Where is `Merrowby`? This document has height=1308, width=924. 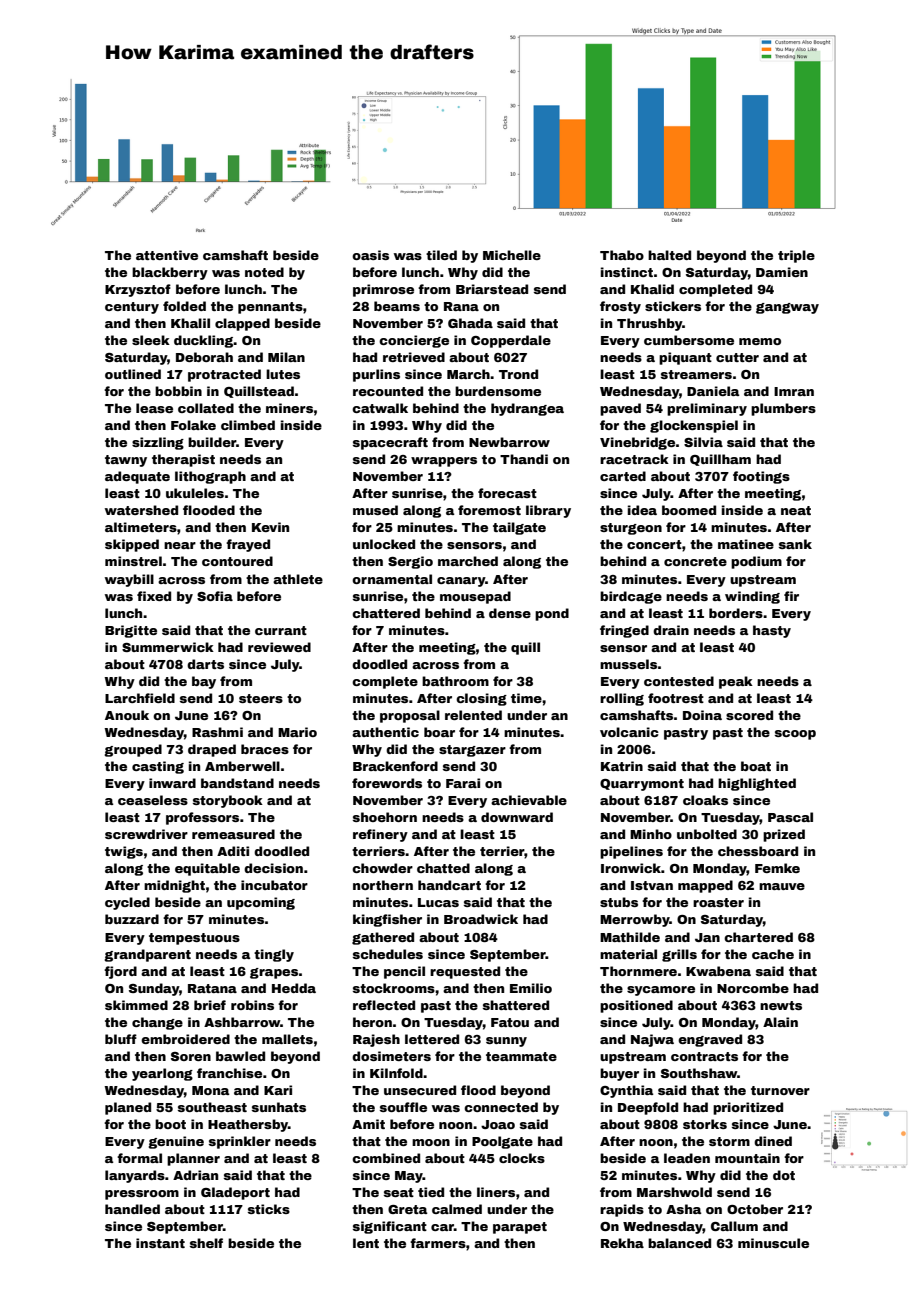 Merrowby is located at coordinates (635, 920).
